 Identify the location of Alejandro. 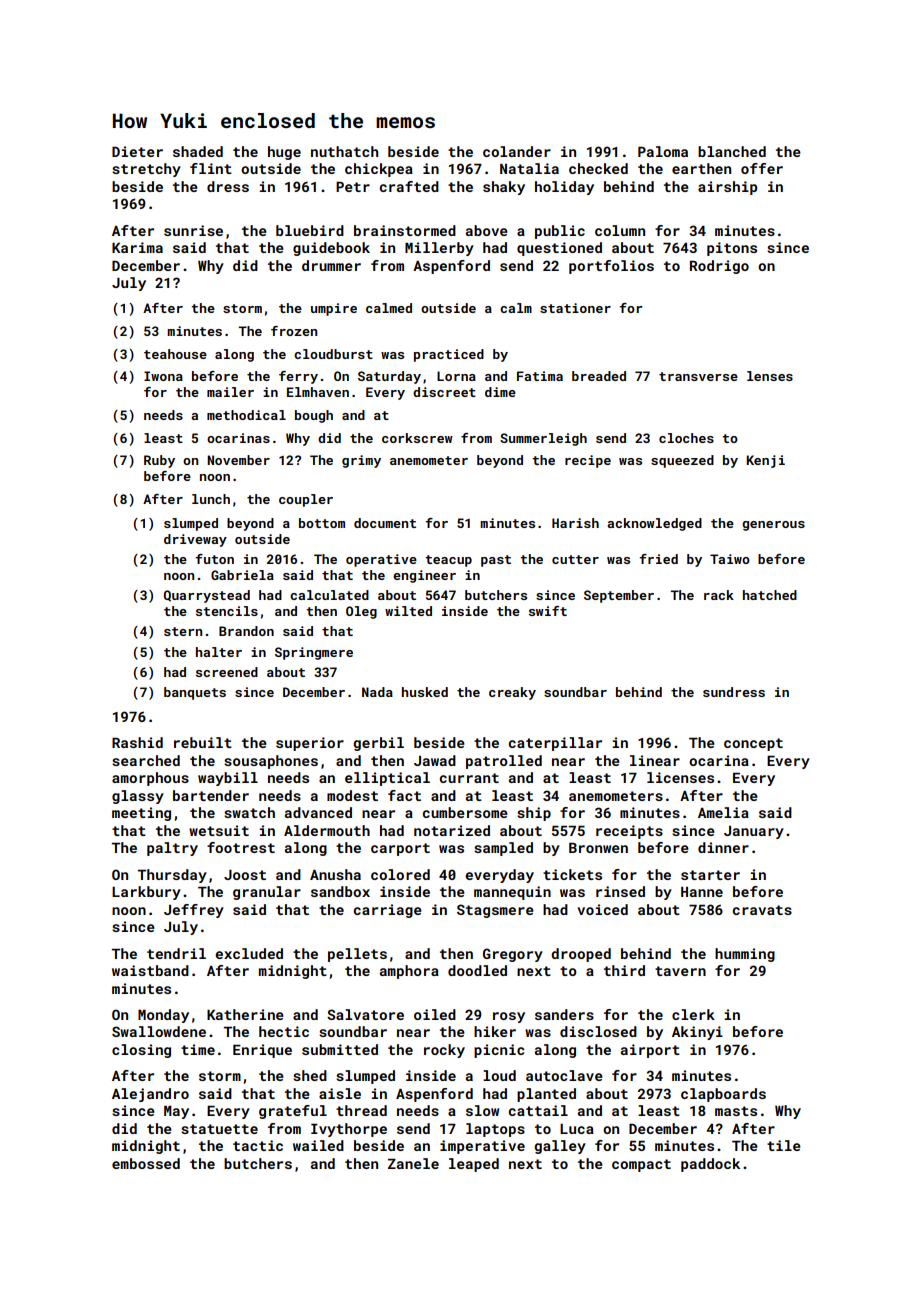
(150, 1095).
